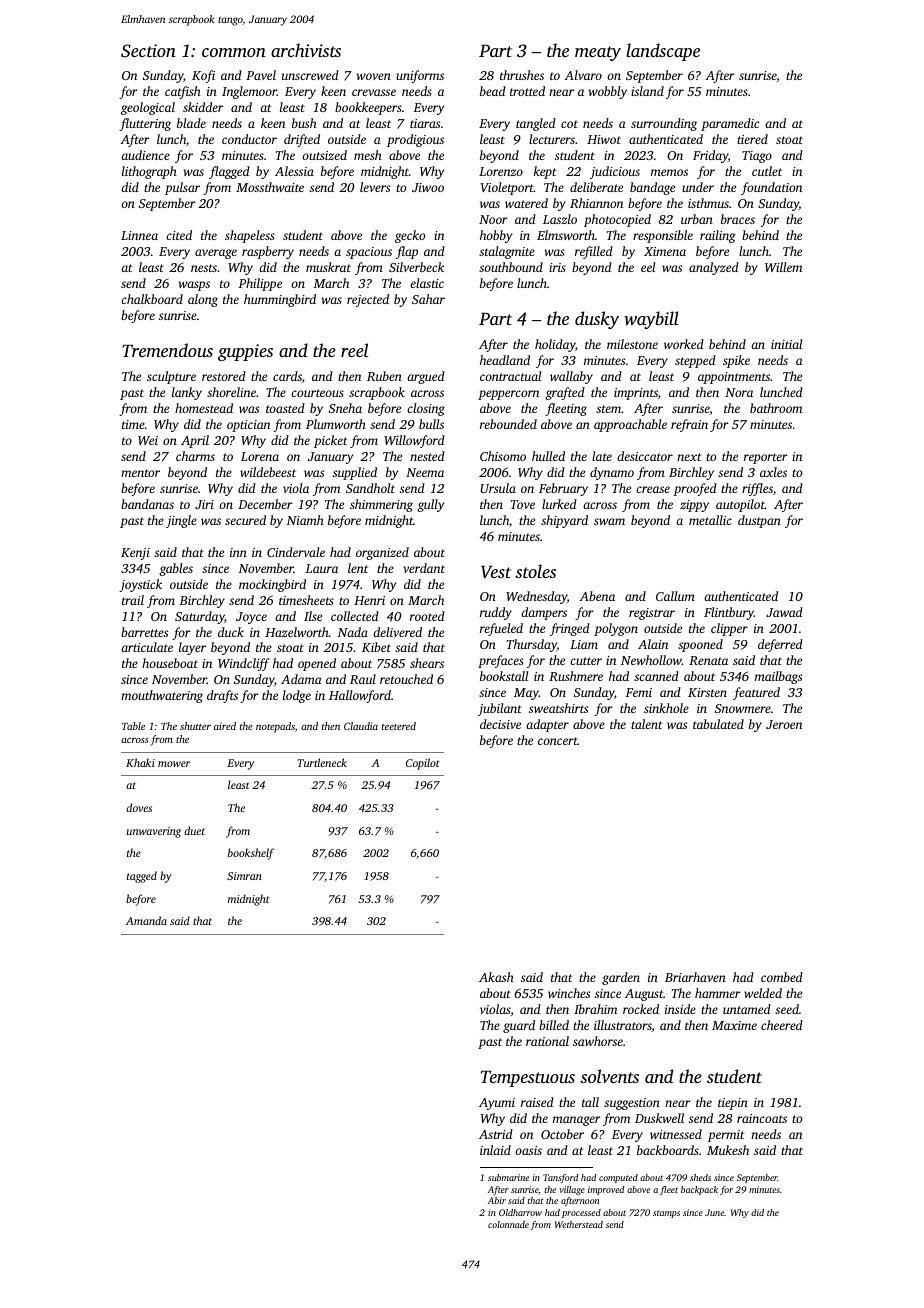 The width and height of the document is (924, 1308). What do you see at coordinates (306, 50) in the document?
I see `archivists` at bounding box center [306, 50].
